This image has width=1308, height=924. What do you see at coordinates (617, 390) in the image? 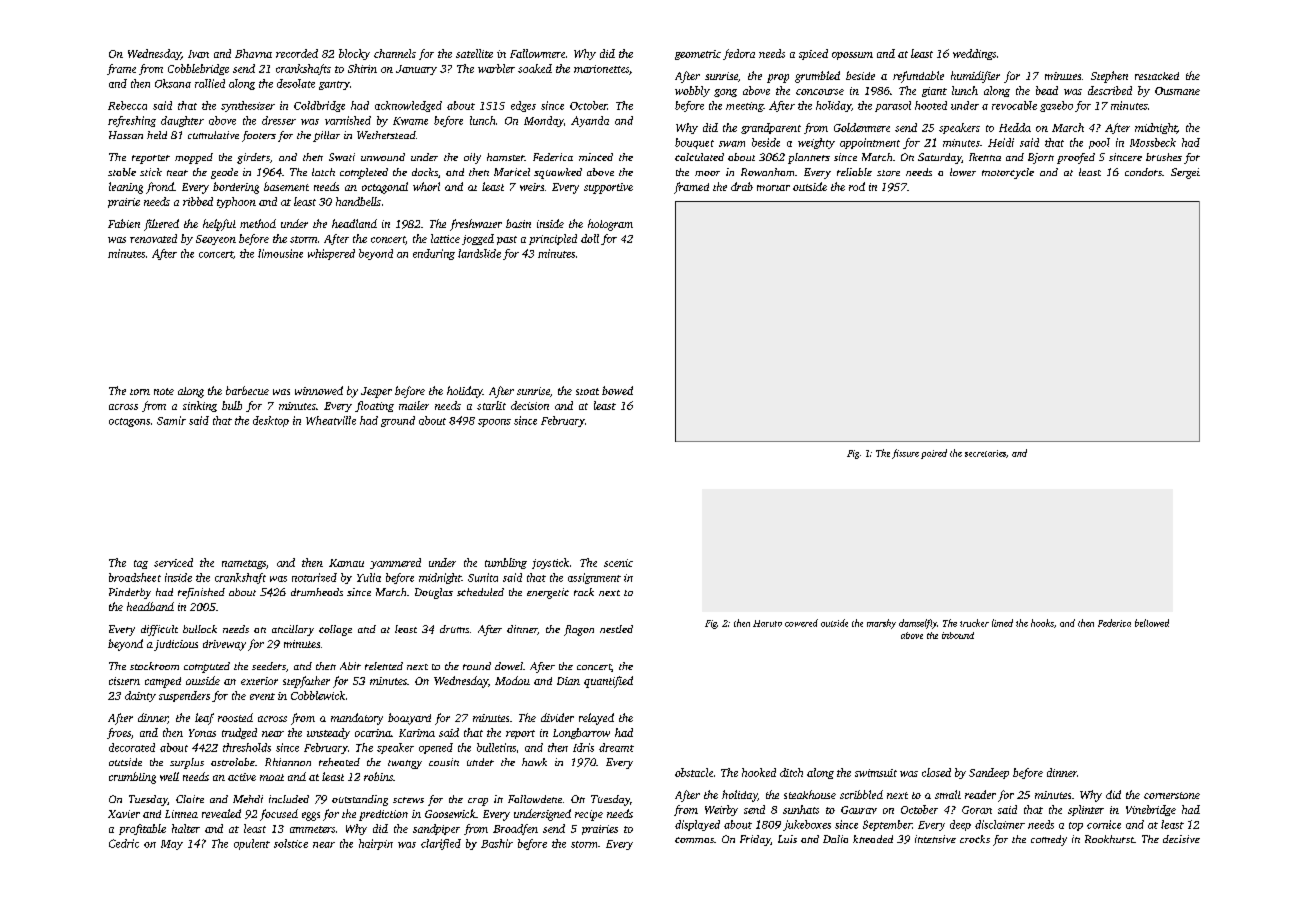
I see `bowed` at bounding box center [617, 390].
